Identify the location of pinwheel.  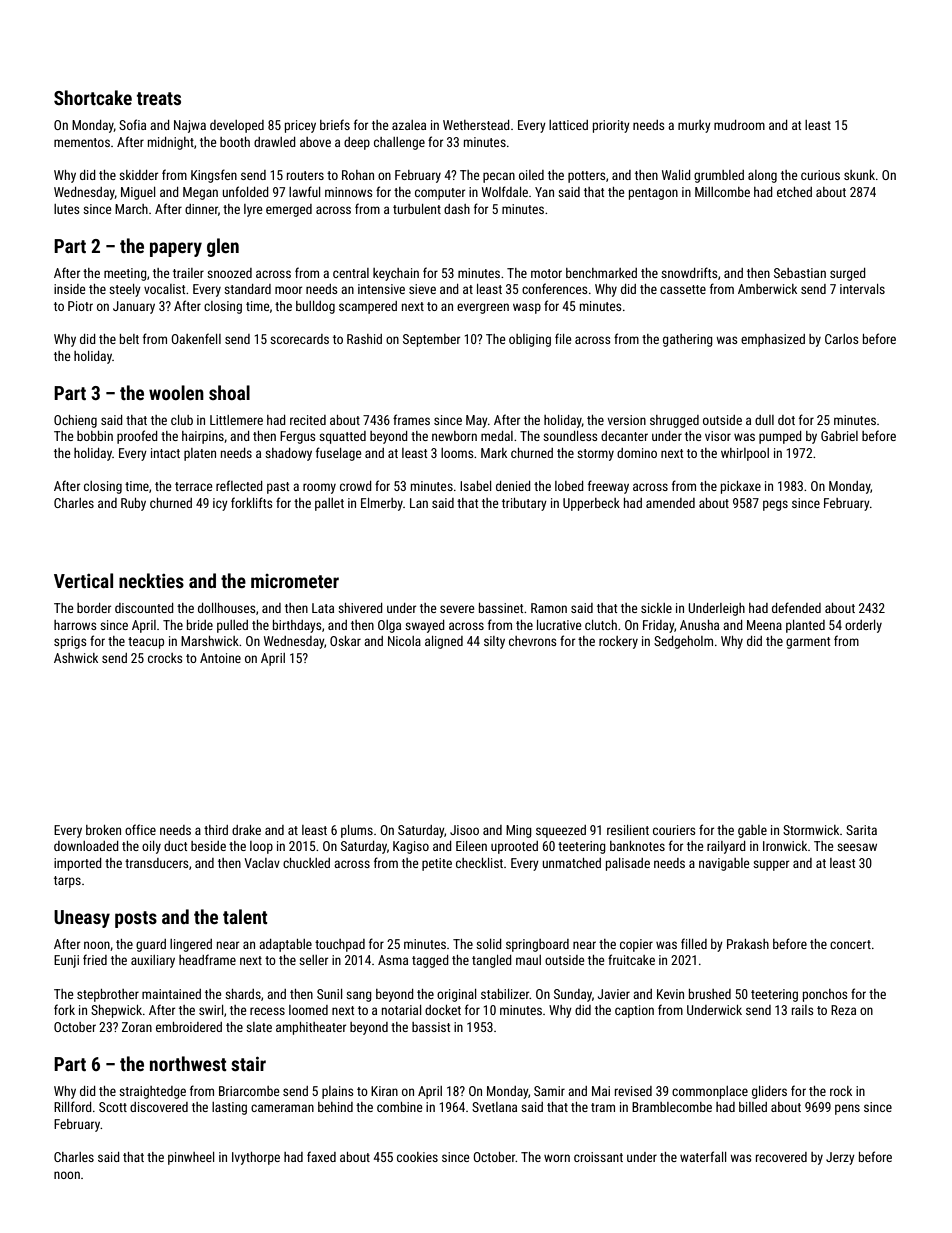
(191, 1158).
